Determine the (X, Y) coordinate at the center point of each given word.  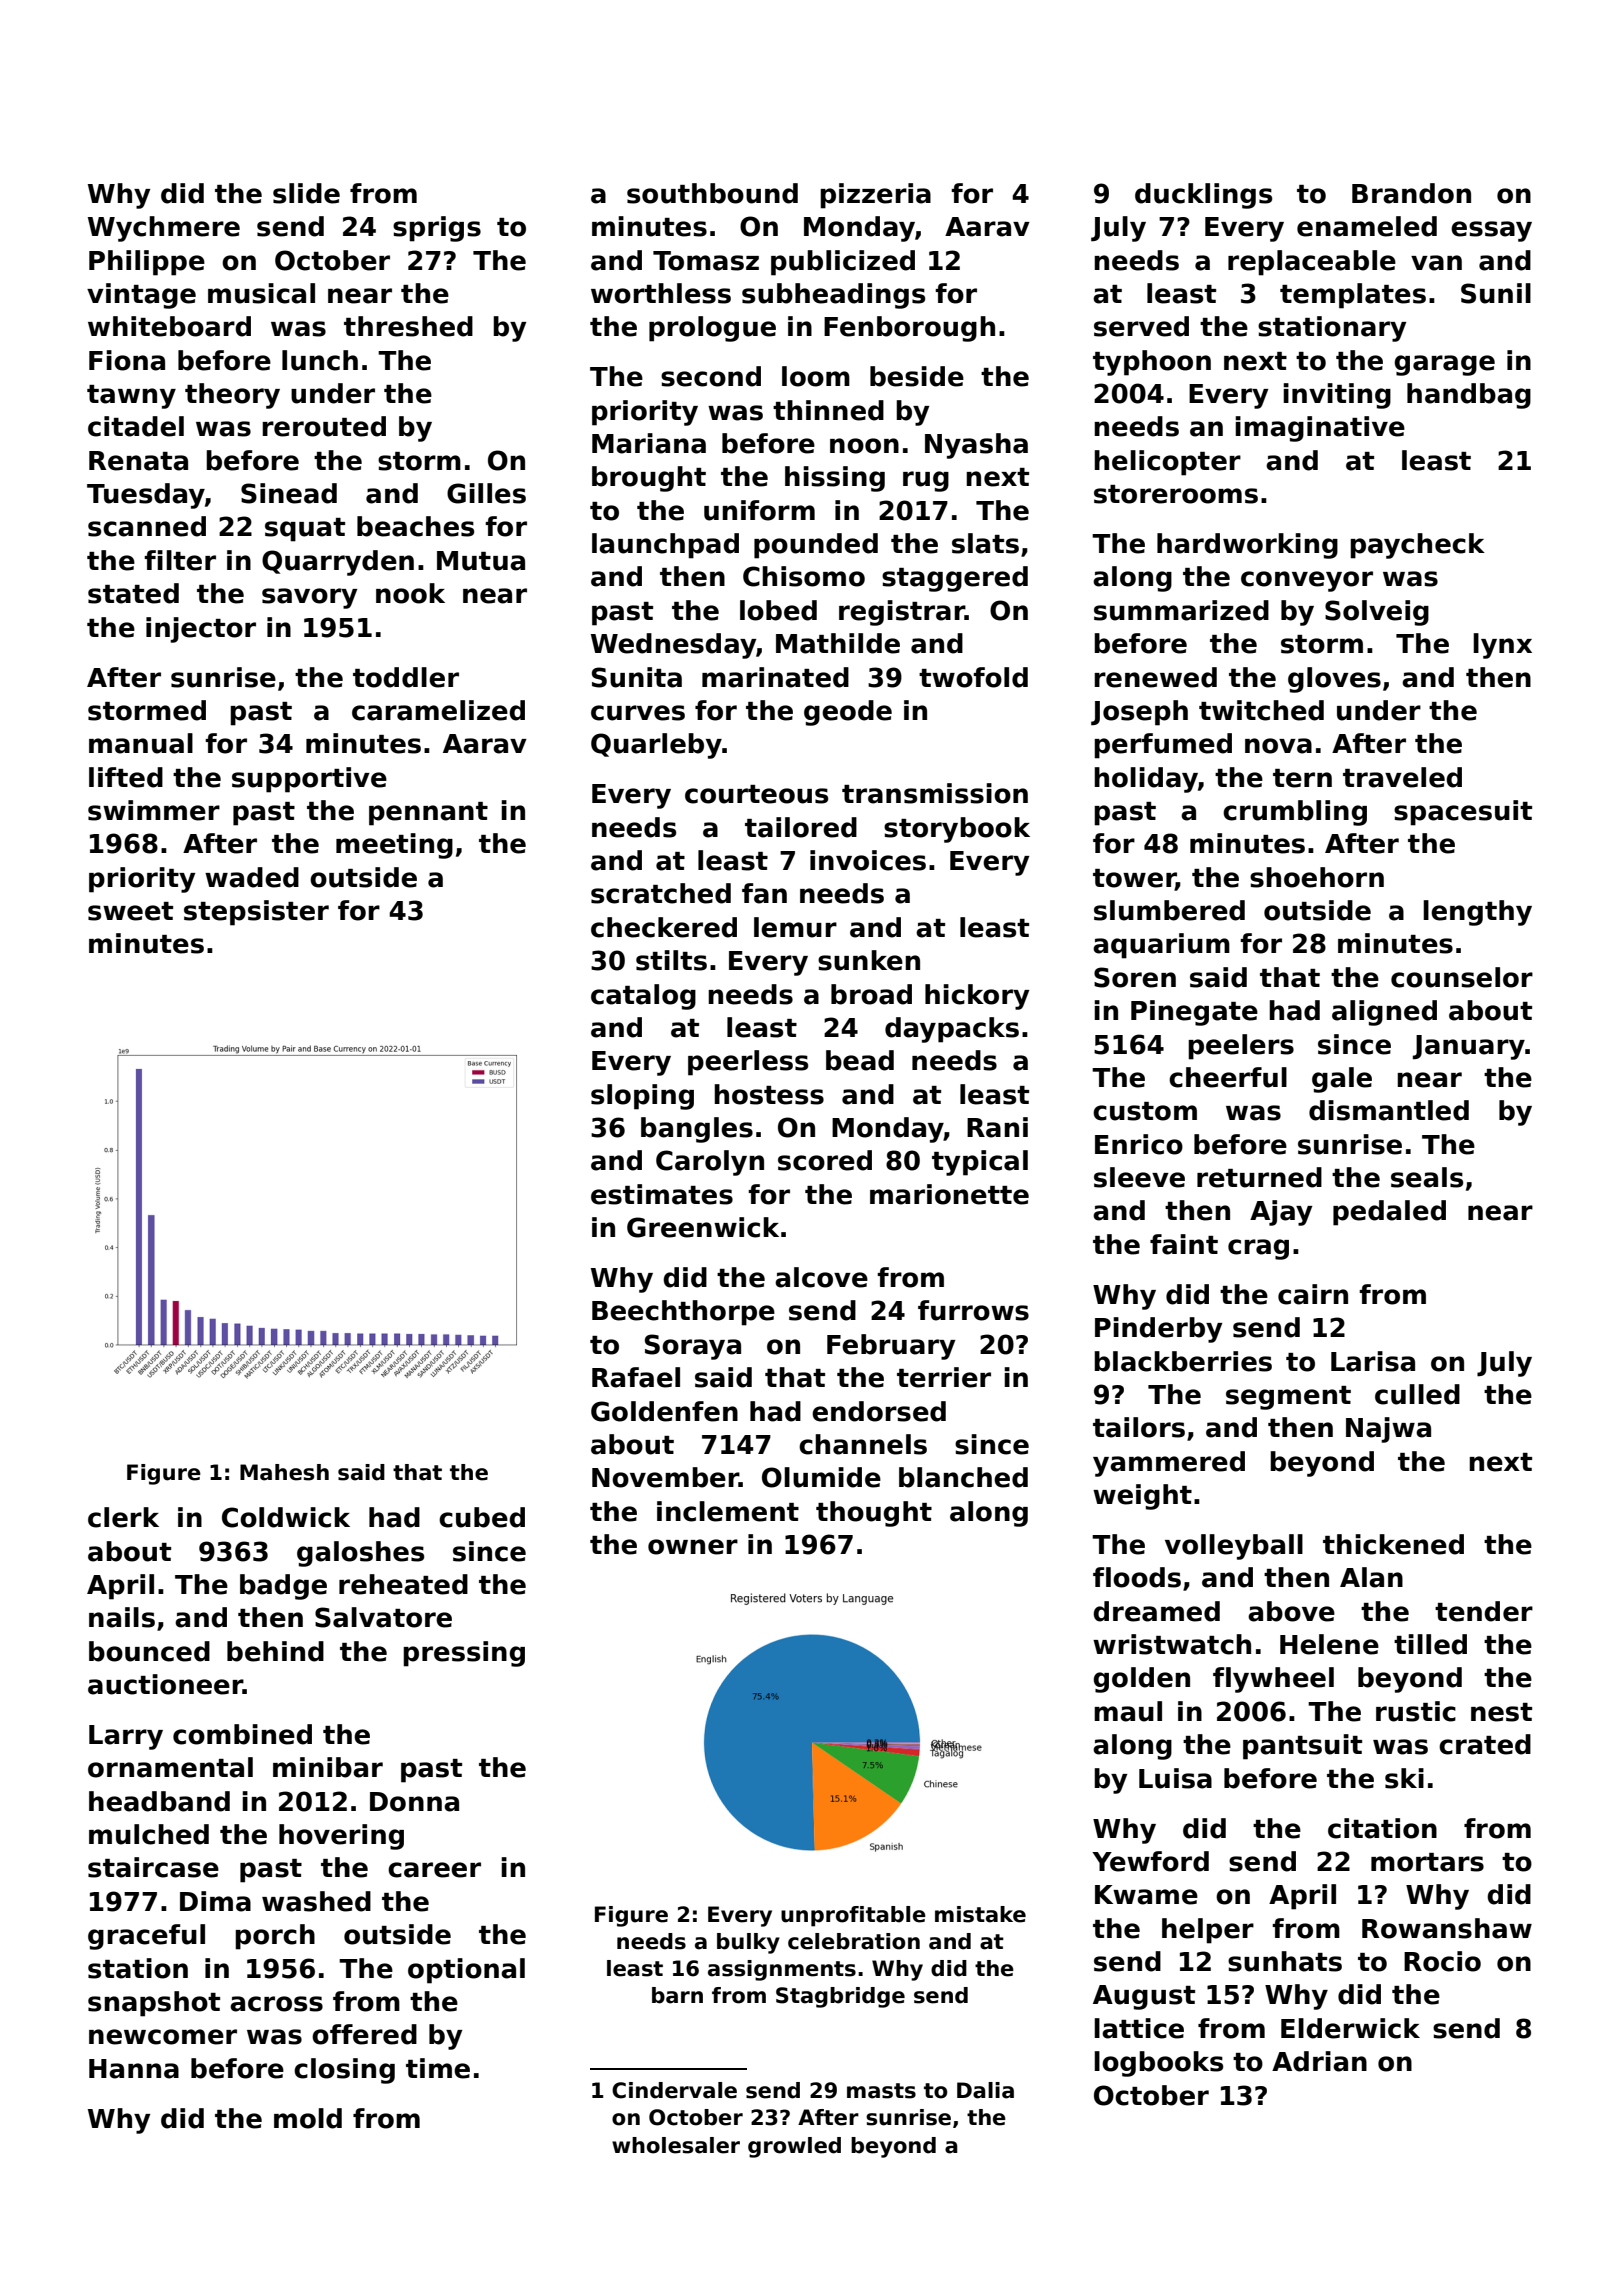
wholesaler (676, 2145)
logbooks (1158, 2064)
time (438, 2068)
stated (133, 593)
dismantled (1389, 1110)
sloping (642, 1097)
